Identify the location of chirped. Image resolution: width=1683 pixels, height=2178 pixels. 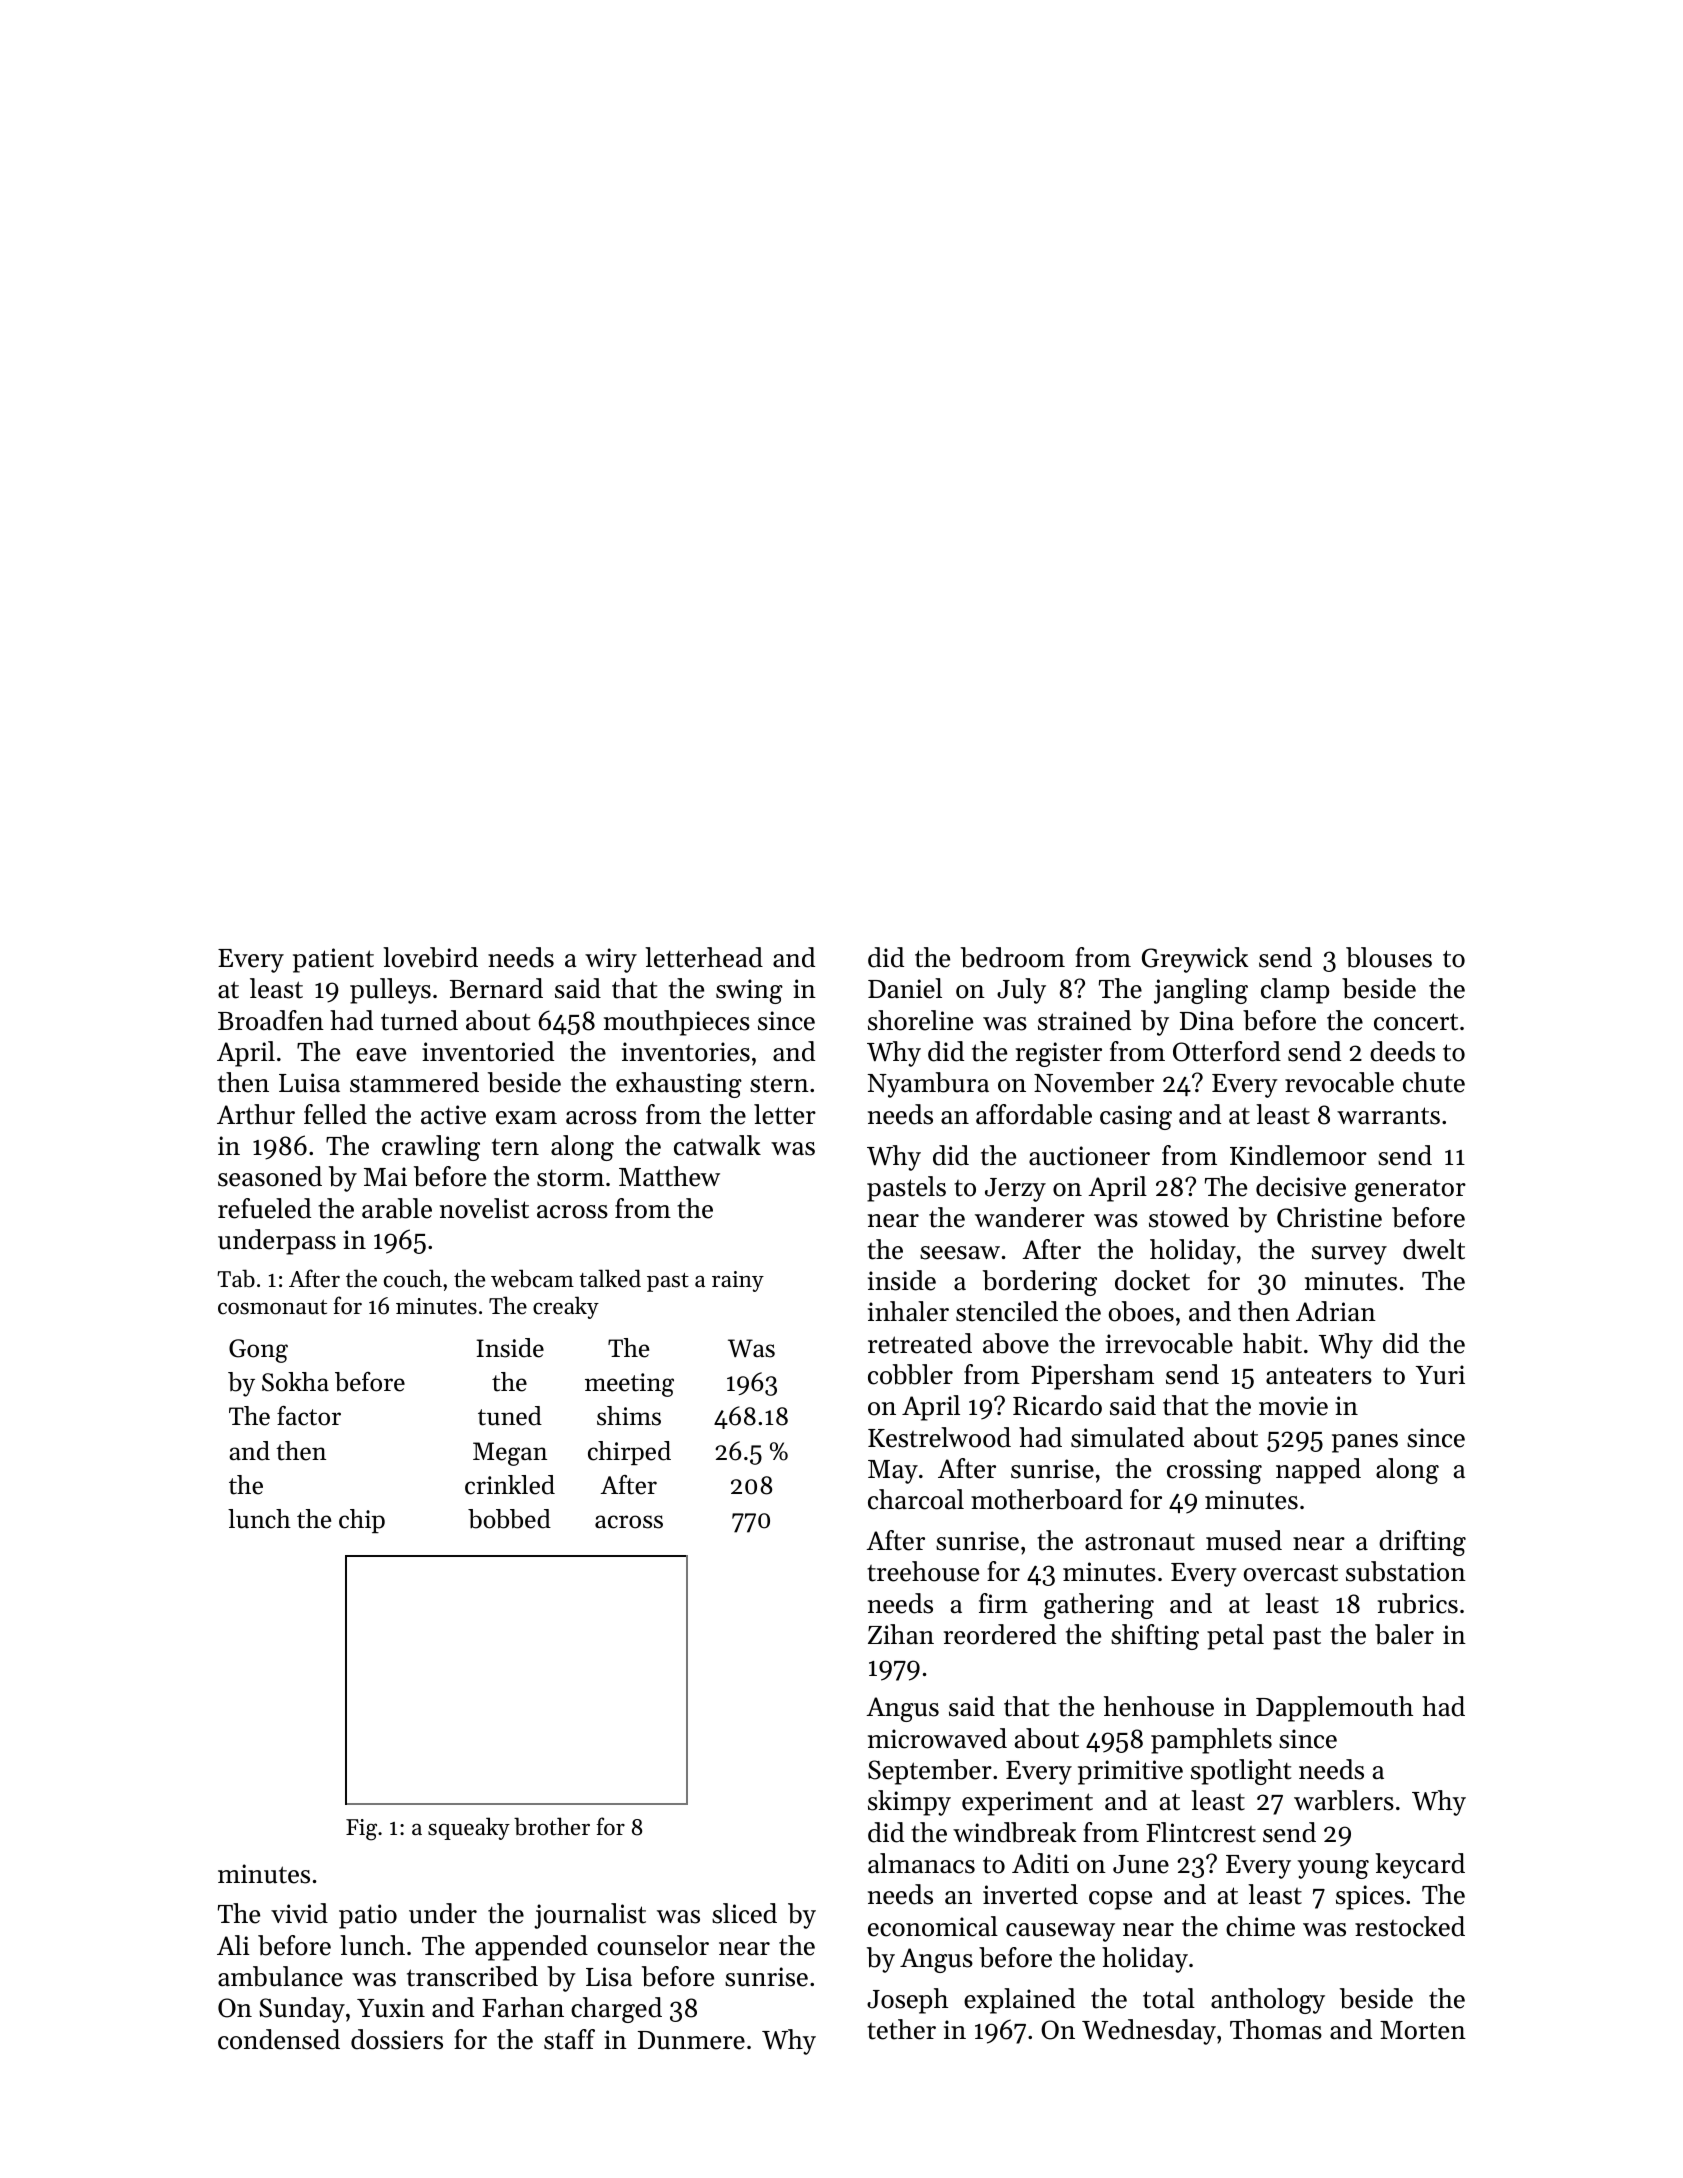
(629, 1453).
